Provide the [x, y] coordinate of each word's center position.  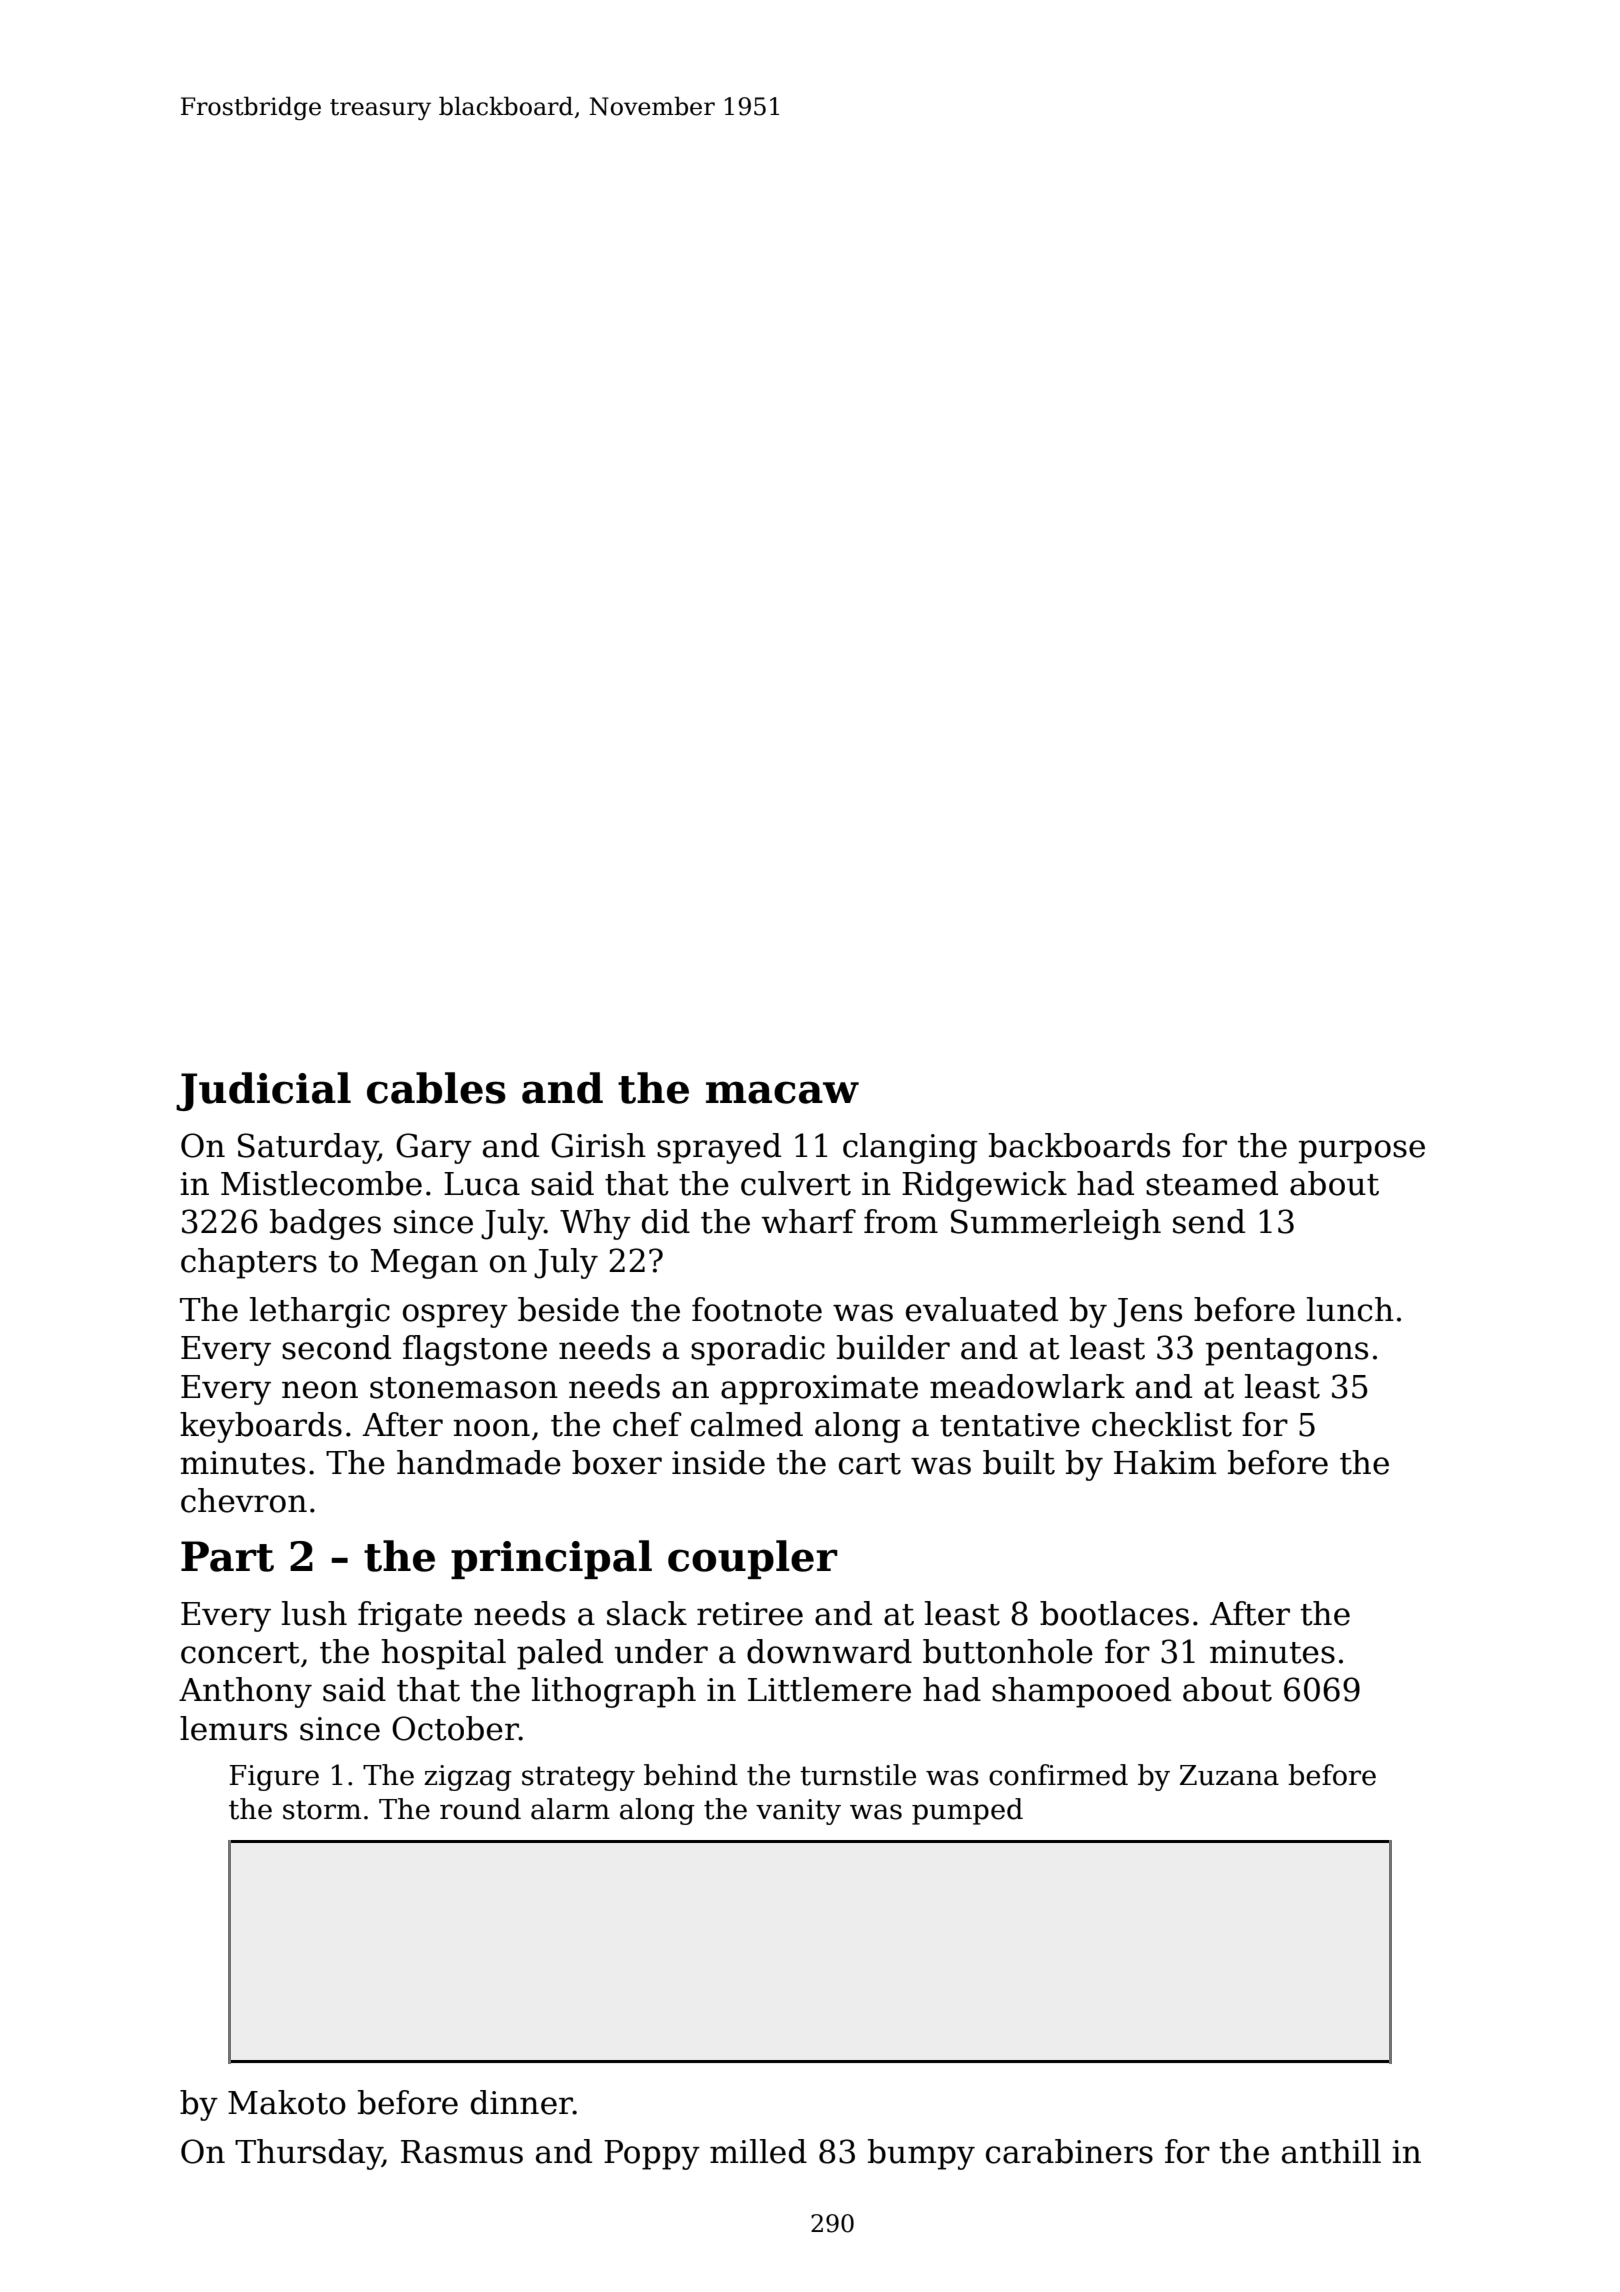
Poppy [652, 2155]
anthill [1331, 2151]
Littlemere [829, 1689]
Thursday [308, 2154]
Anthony [245, 1692]
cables [436, 1088]
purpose [1362, 1152]
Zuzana [1229, 1775]
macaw [782, 1092]
